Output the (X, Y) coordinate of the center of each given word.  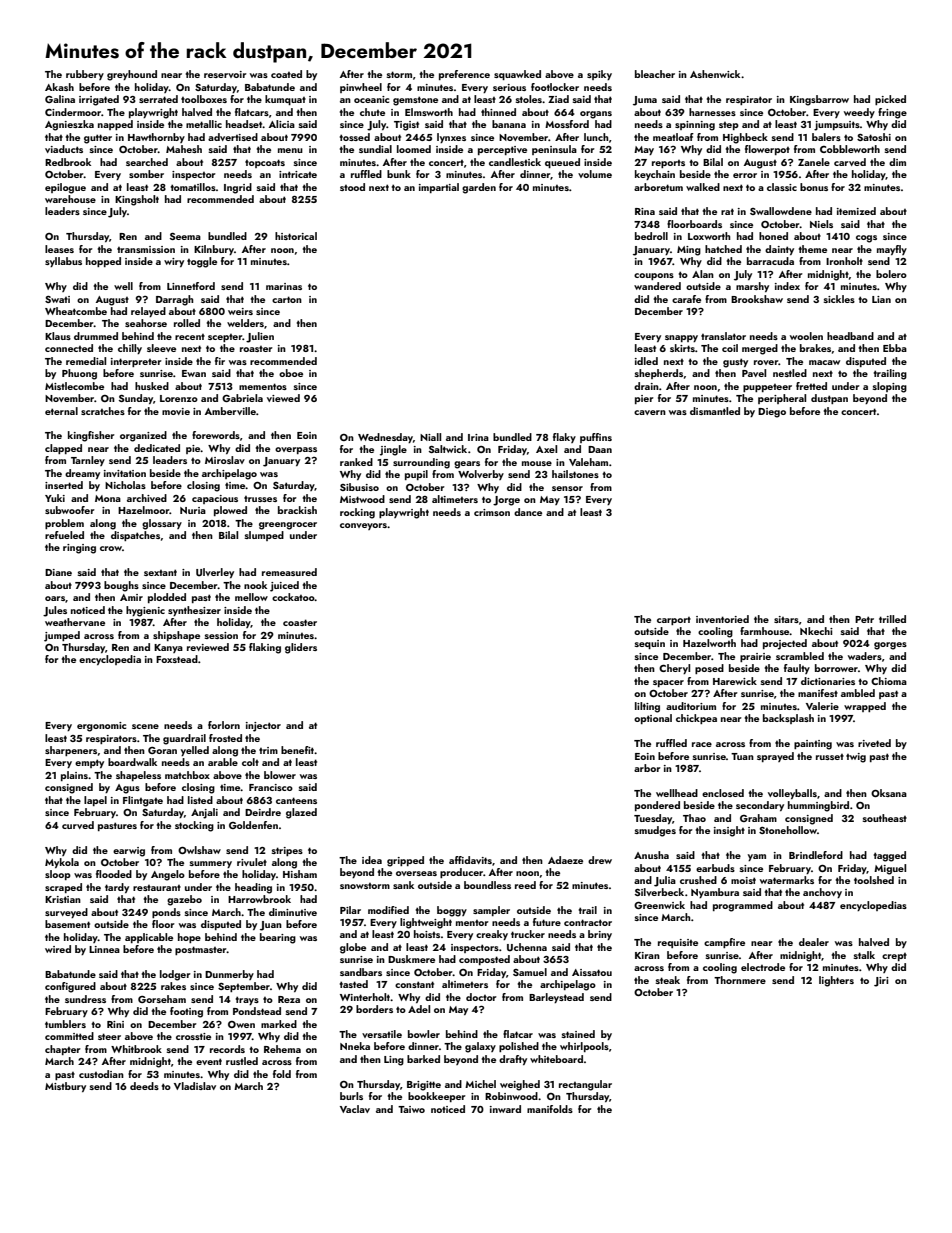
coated (286, 74)
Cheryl (674, 669)
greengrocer (288, 526)
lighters (836, 981)
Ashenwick (715, 74)
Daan (600, 449)
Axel (546, 449)
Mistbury (65, 1087)
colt (250, 762)
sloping (890, 387)
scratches (103, 411)
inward (505, 1109)
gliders (301, 648)
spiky (599, 75)
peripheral (782, 399)
